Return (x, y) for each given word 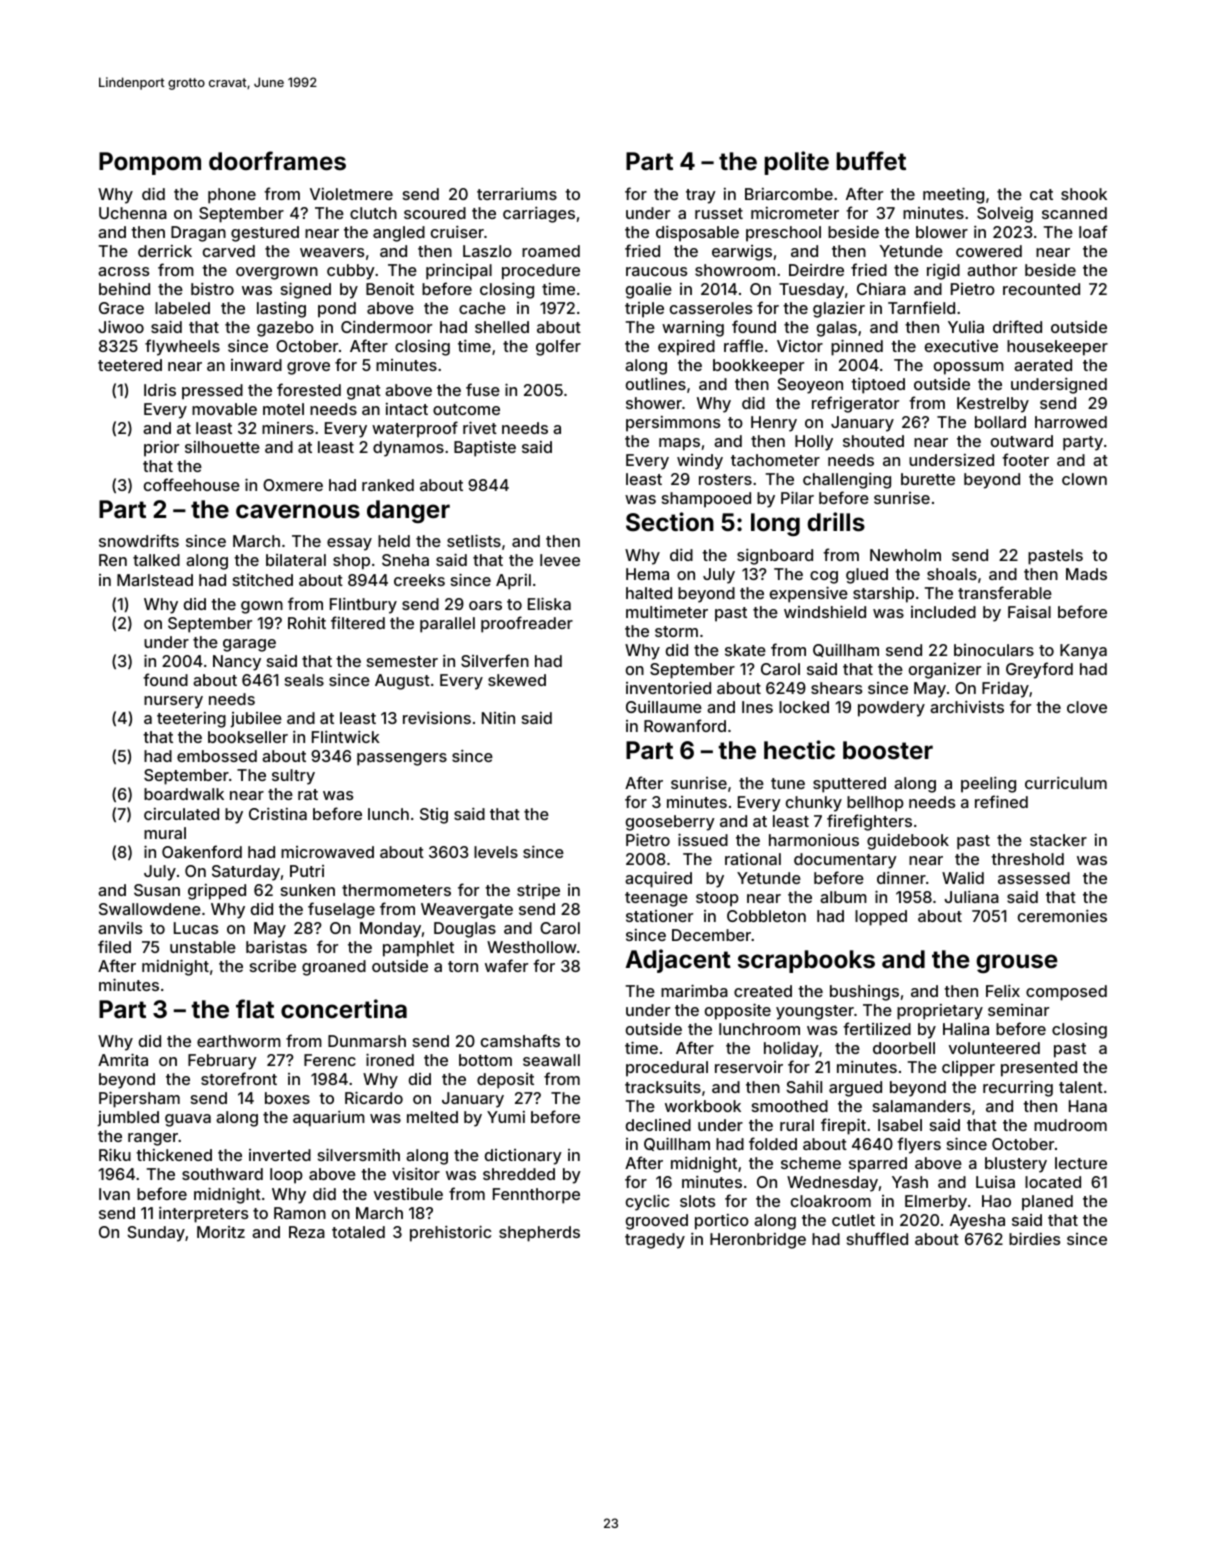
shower (654, 403)
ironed (390, 1059)
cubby (351, 272)
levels (496, 852)
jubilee (256, 720)
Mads (1086, 574)
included (943, 612)
